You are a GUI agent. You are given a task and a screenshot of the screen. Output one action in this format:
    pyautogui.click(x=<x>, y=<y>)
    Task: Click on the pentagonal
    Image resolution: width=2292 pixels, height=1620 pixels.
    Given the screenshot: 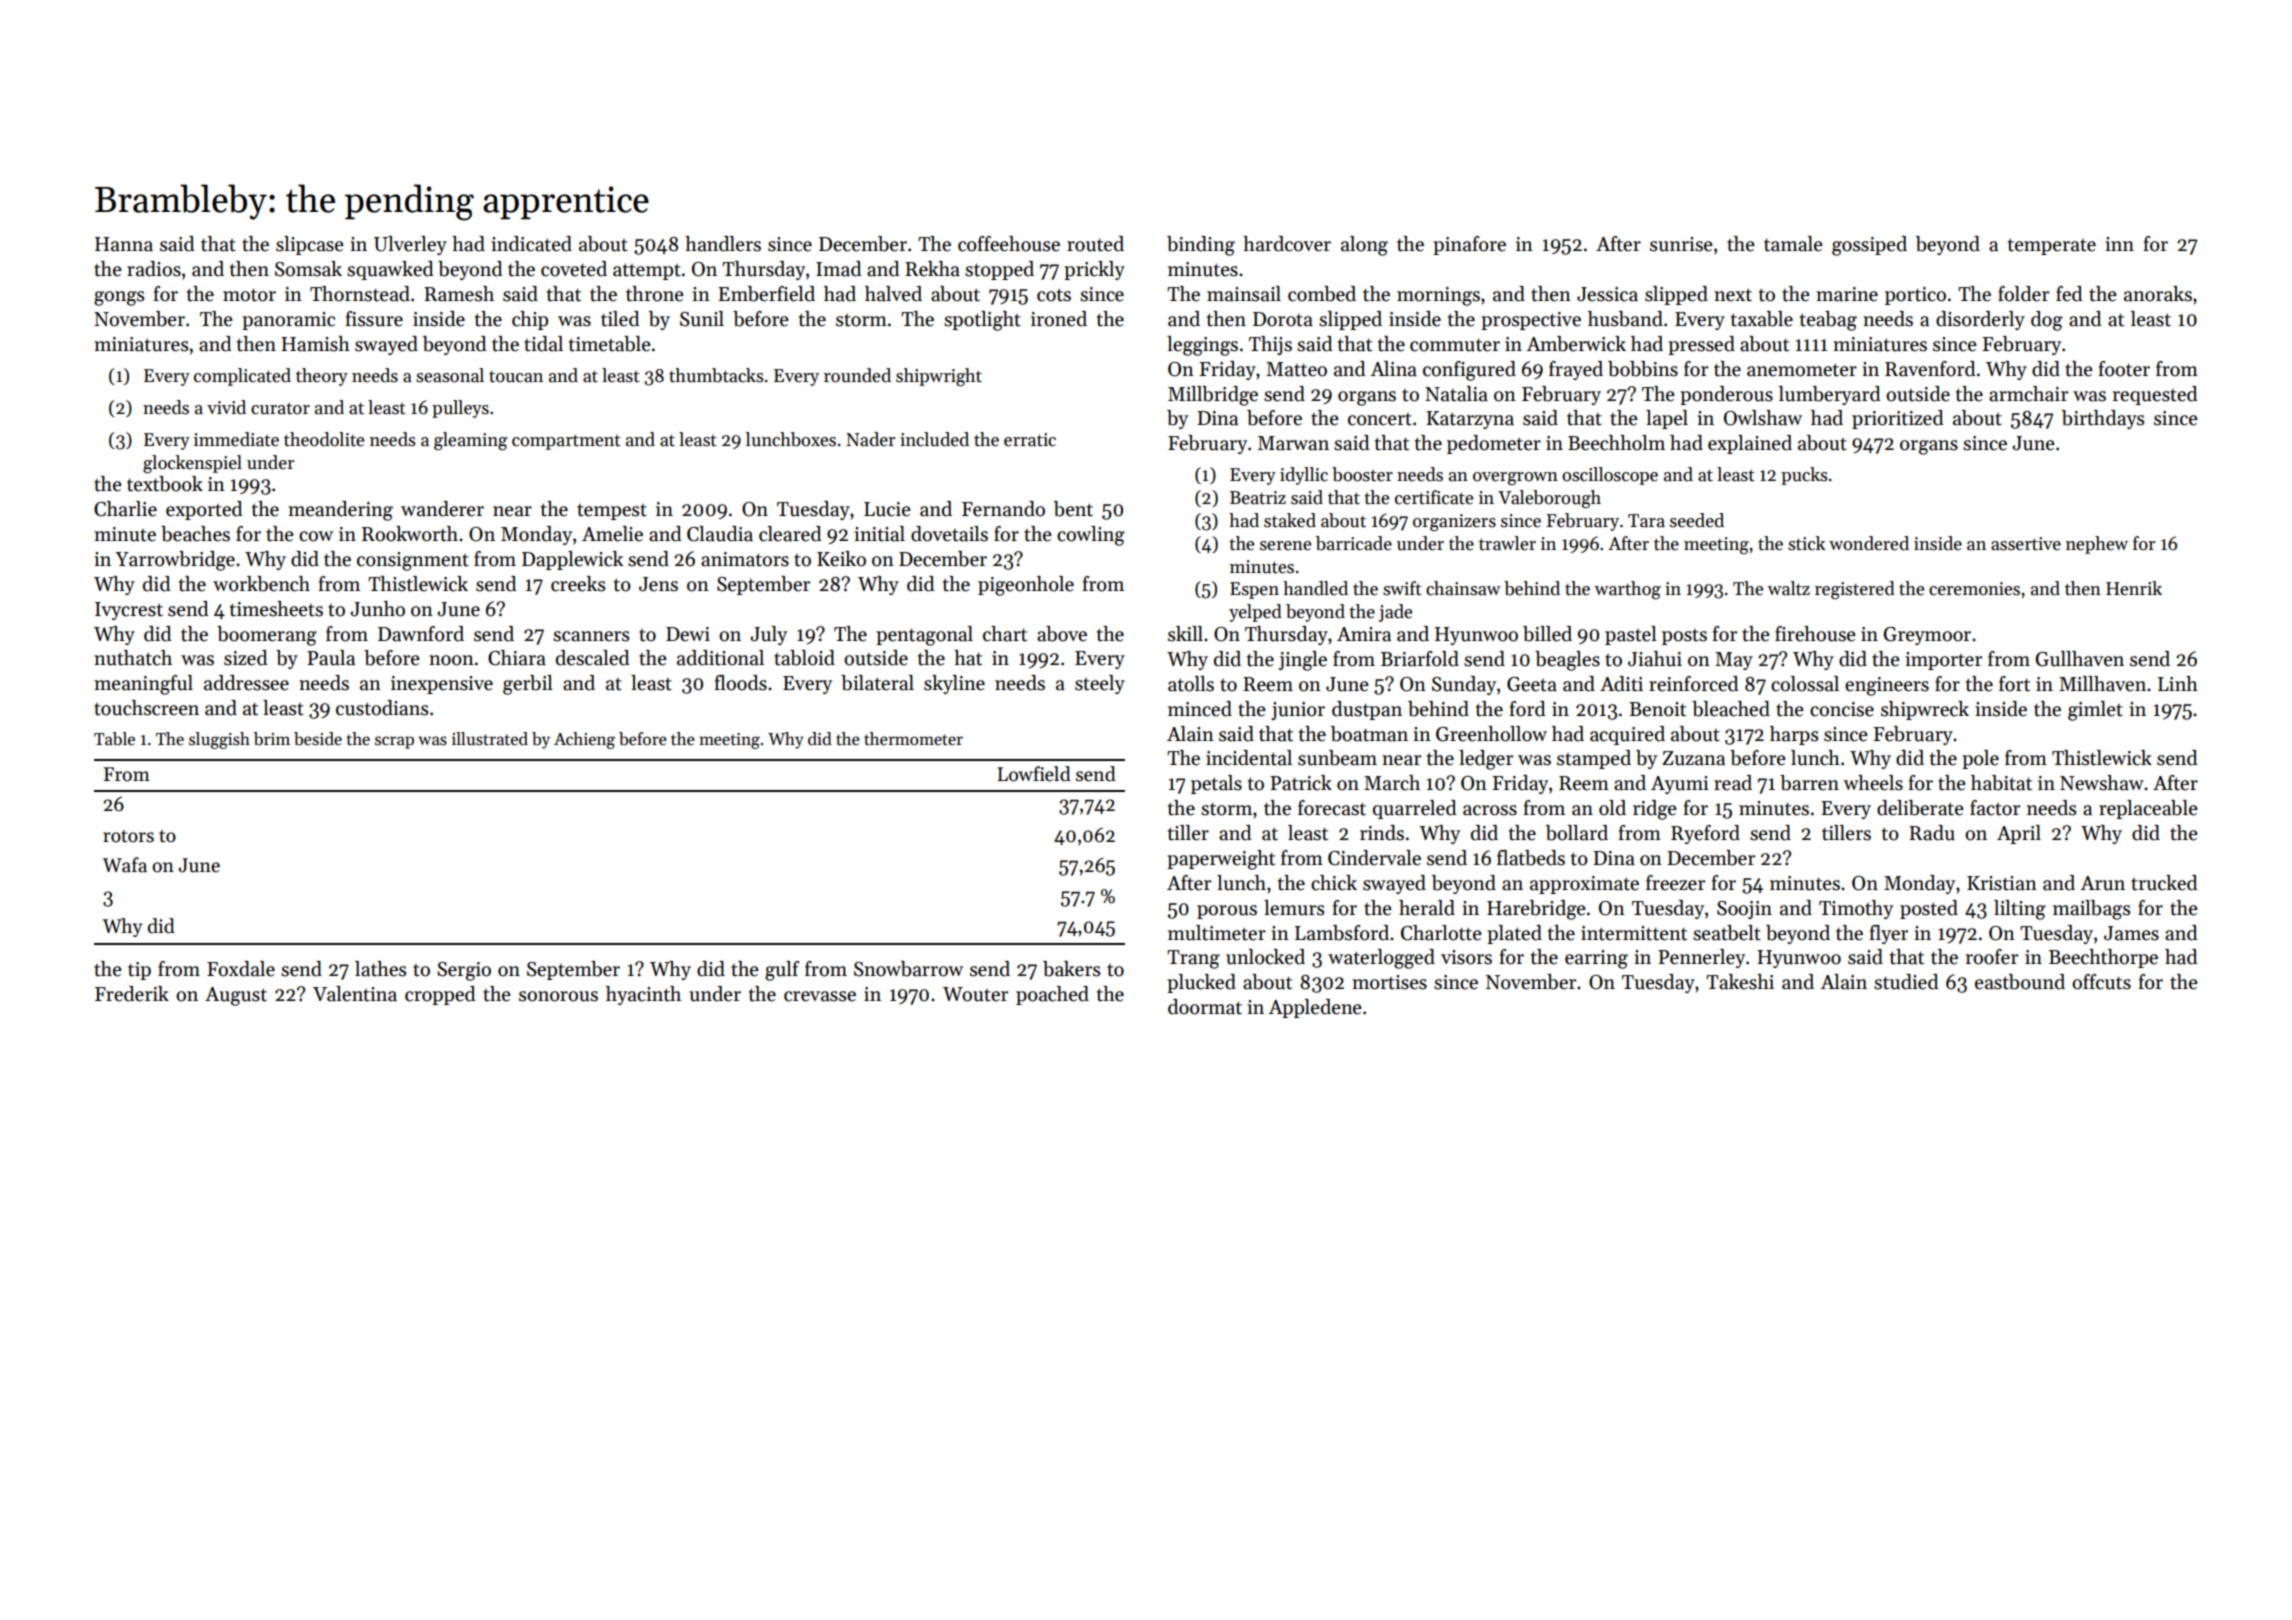 What is the action you would take?
    pyautogui.click(x=924, y=636)
